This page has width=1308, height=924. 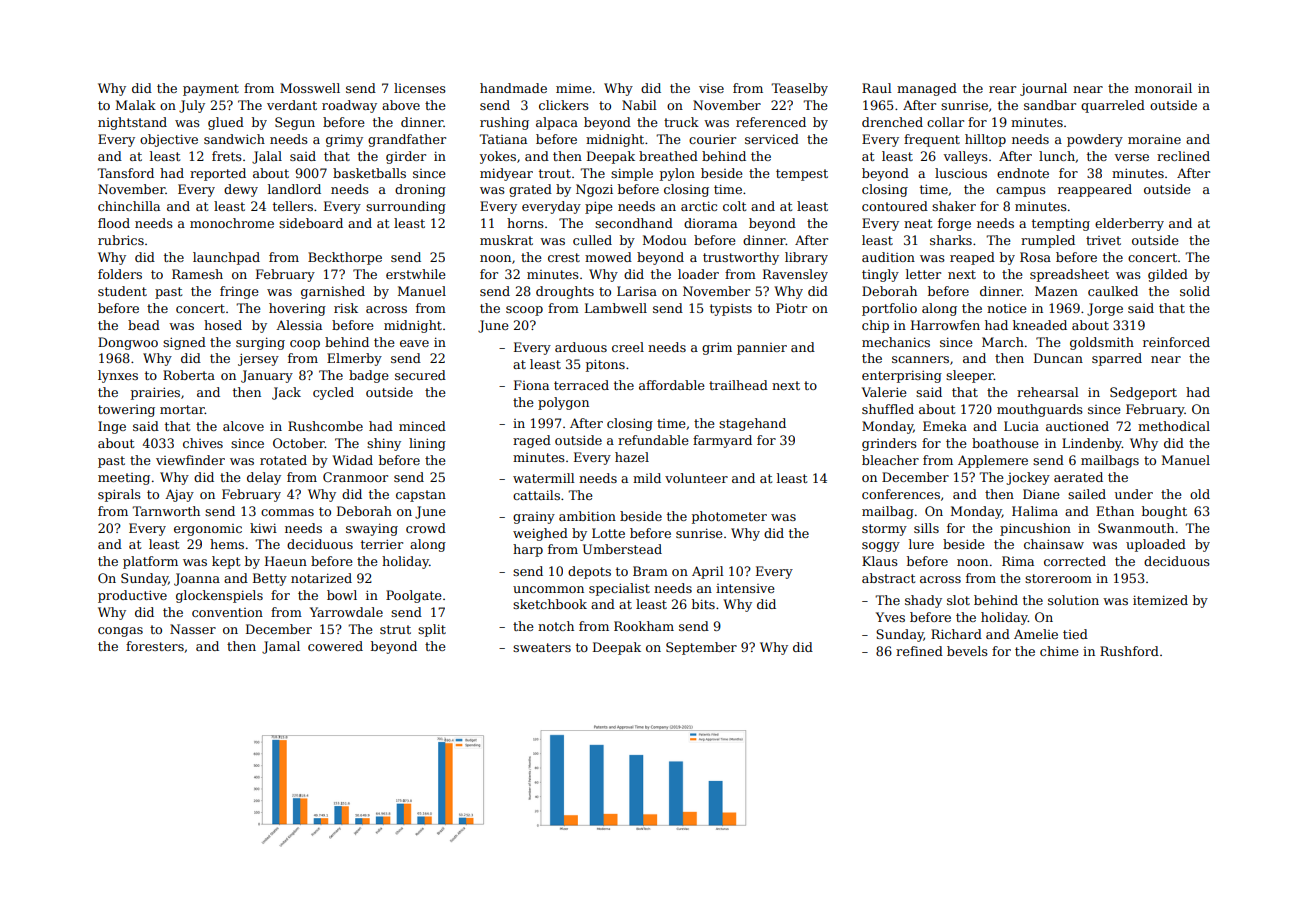 What do you see at coordinates (531, 385) in the page?
I see `Fiona` at bounding box center [531, 385].
